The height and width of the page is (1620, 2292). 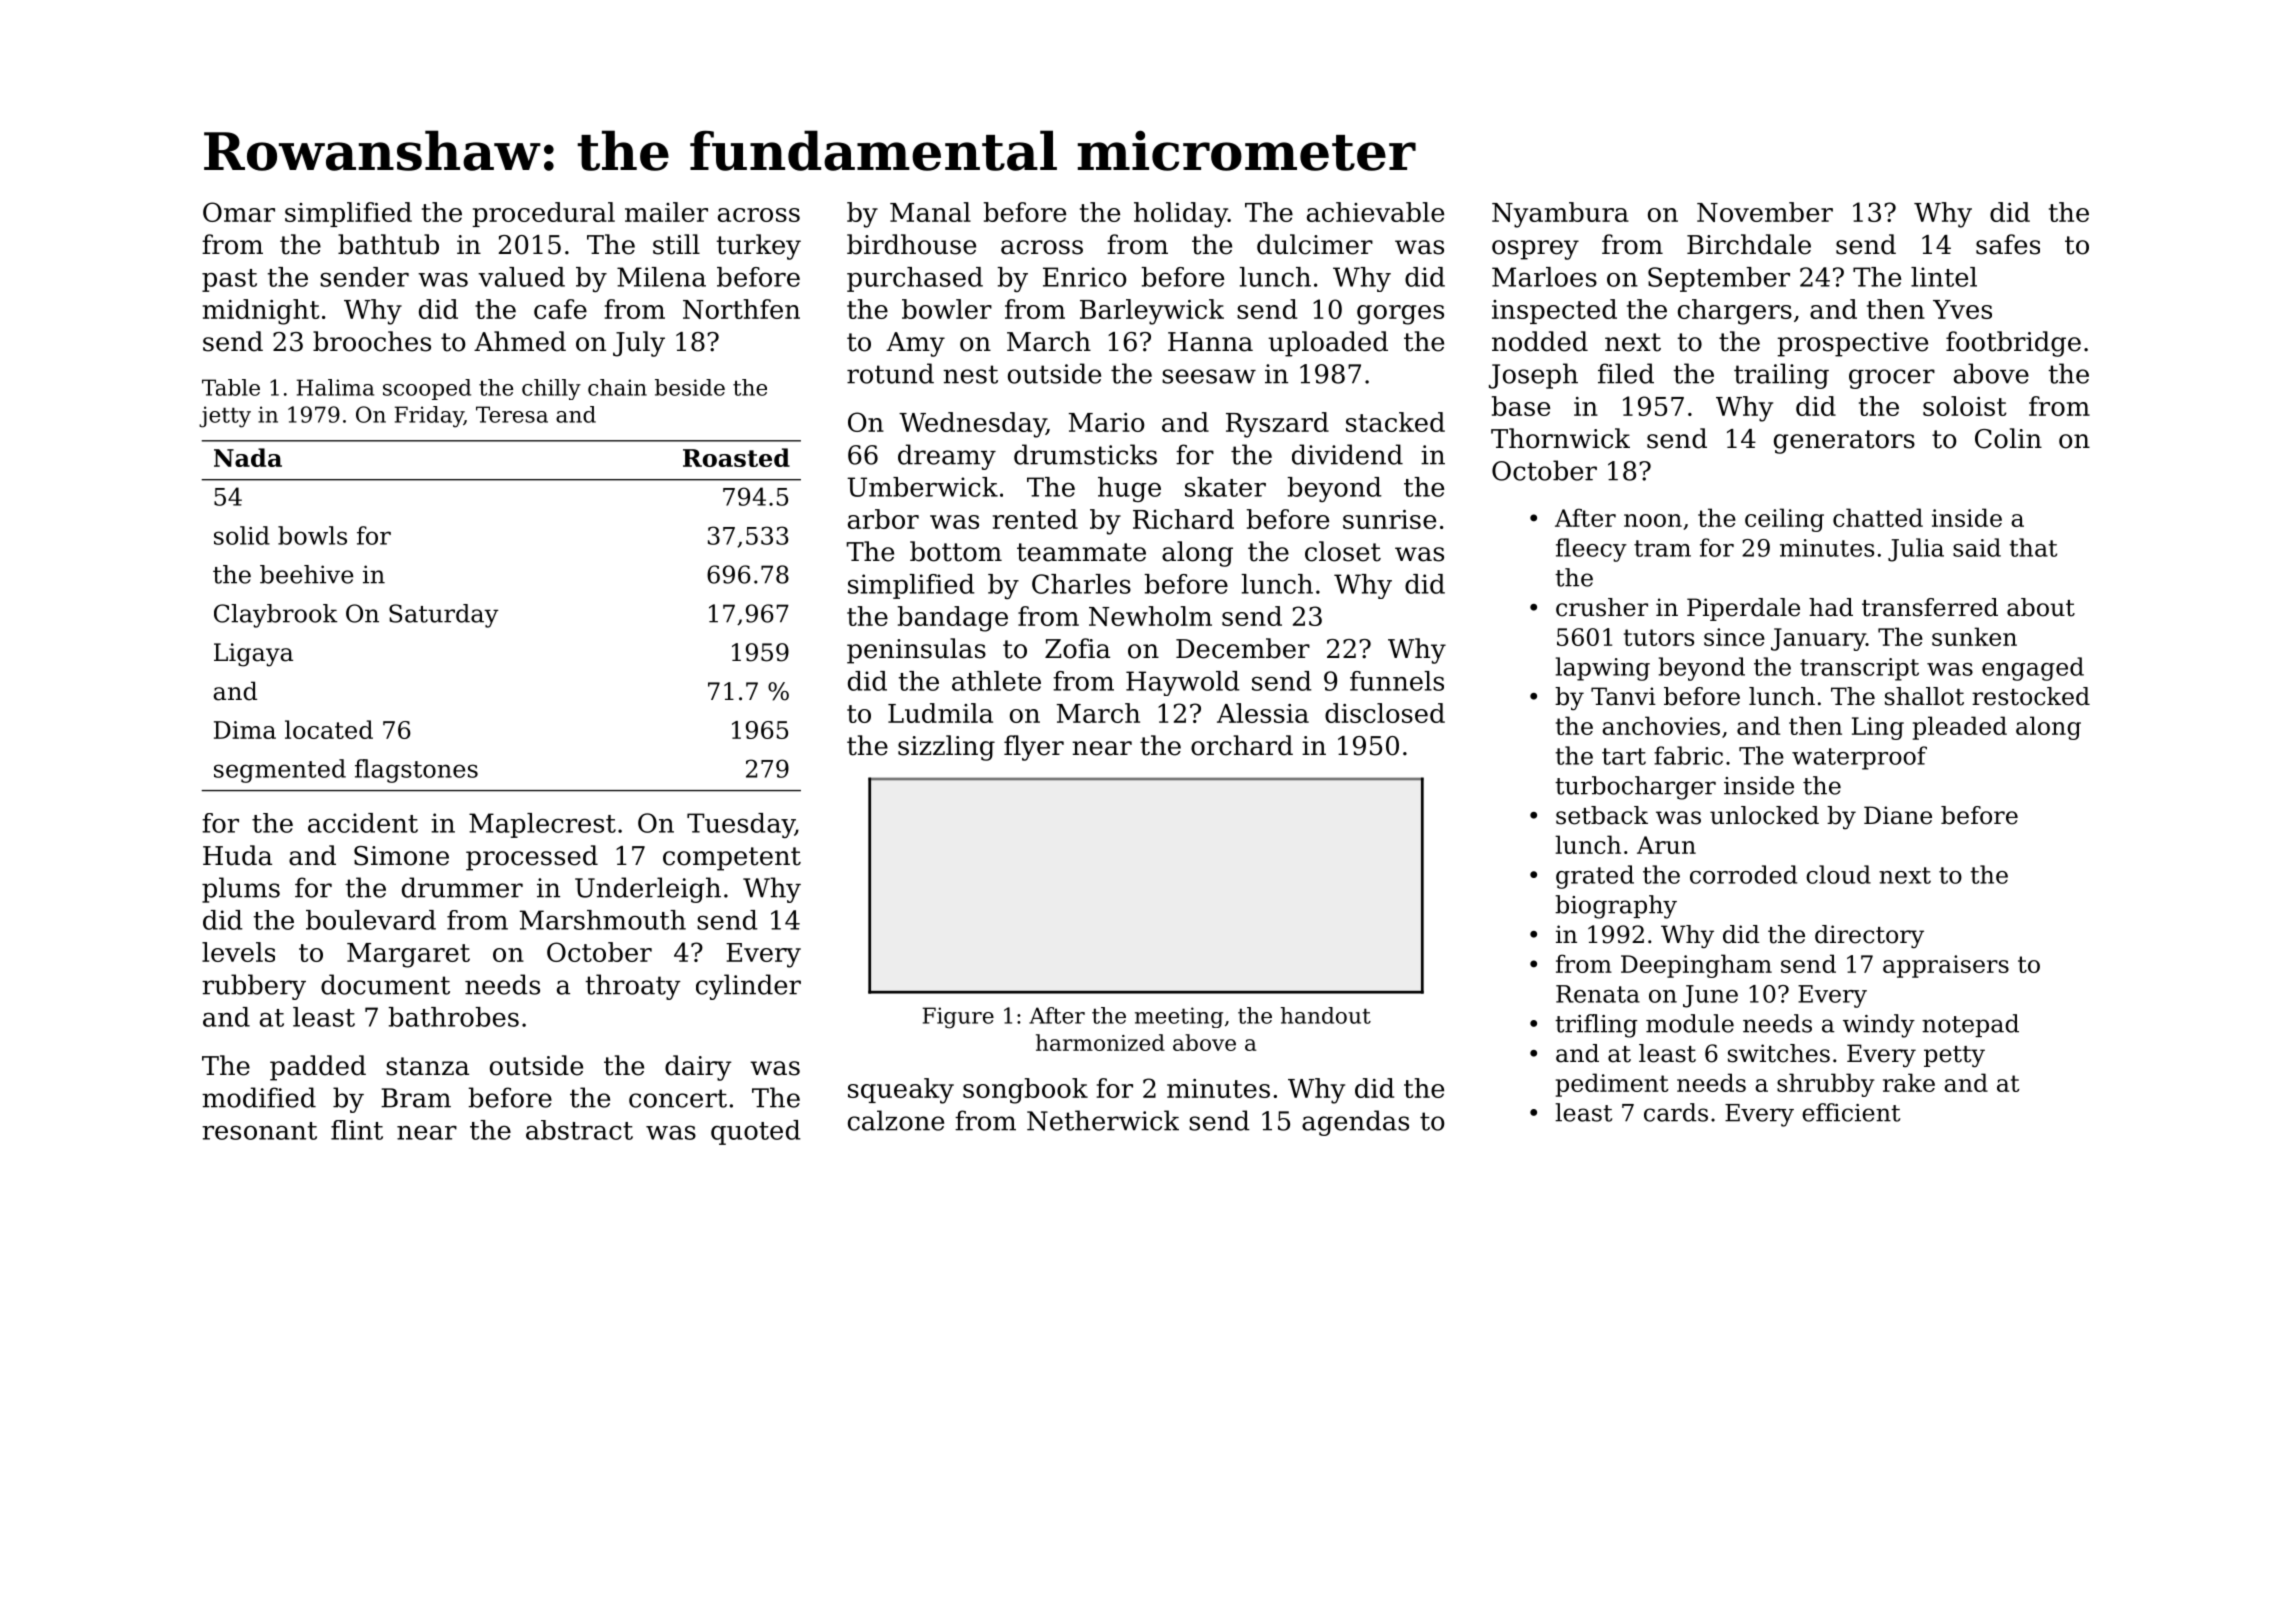 I want to click on anchovies, so click(x=1661, y=725).
